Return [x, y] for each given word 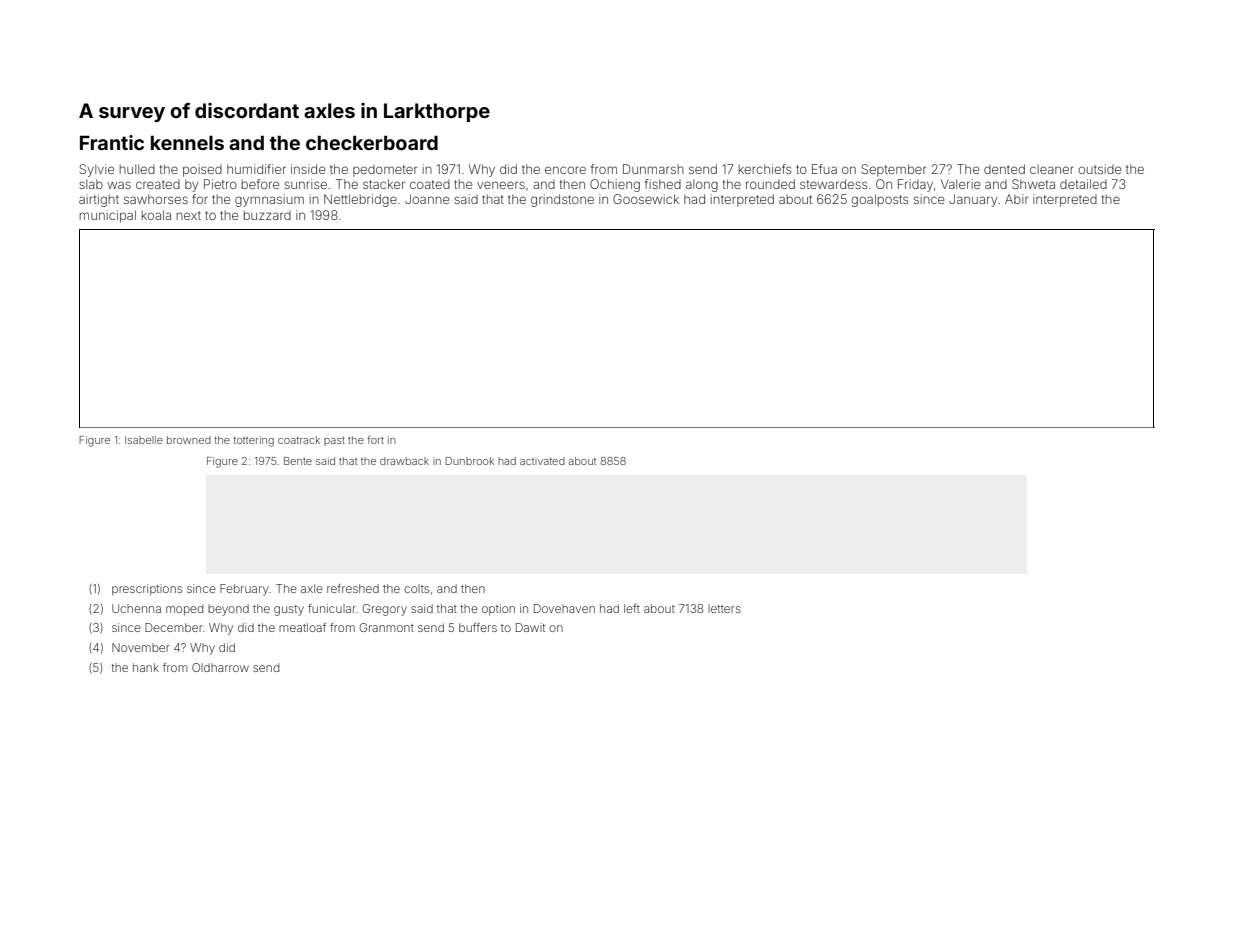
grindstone [562, 200]
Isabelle [144, 440]
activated [542, 461]
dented [1004, 169]
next [189, 215]
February [244, 590]
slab [91, 184]
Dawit [530, 627]
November [141, 647]
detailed [1083, 184]
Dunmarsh [653, 169]
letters [724, 608]
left [632, 608]
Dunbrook [470, 461]
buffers [478, 627]
